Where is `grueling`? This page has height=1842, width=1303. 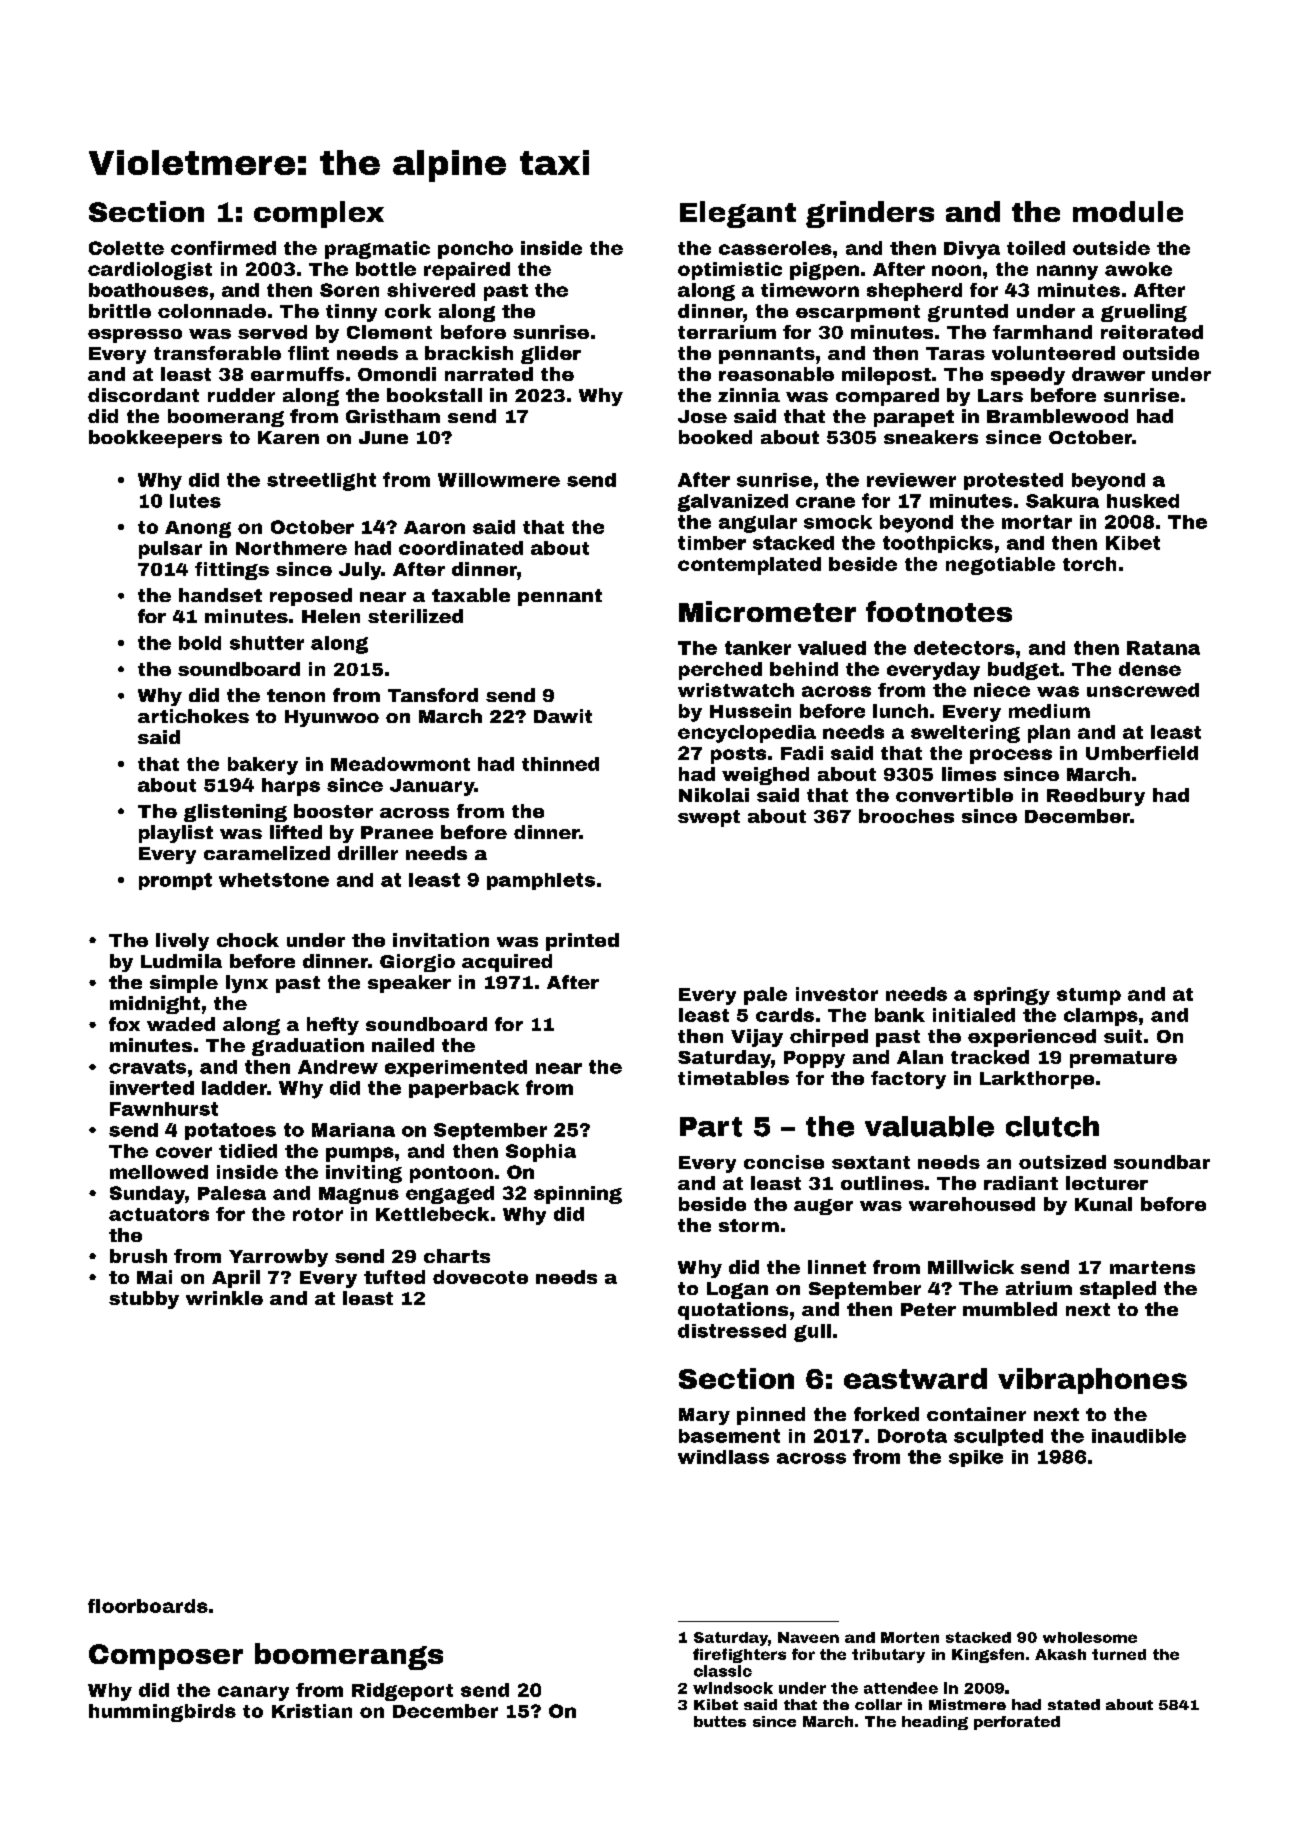 grueling is located at coordinates (1144, 313).
